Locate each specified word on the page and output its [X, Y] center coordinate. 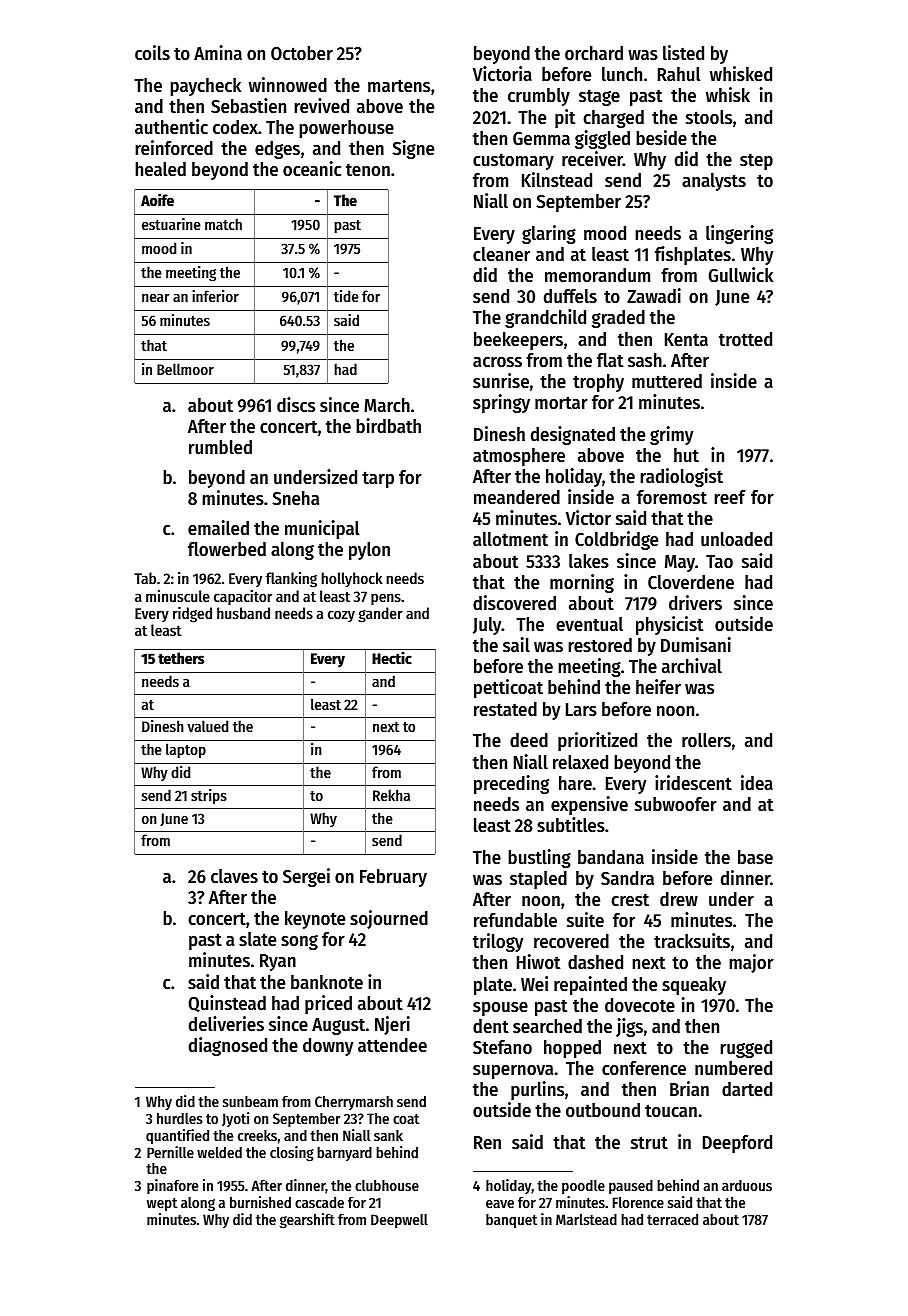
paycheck [205, 87]
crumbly [539, 97]
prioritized [597, 741]
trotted [745, 339]
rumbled [220, 447]
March [387, 405]
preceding [511, 784]
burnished [260, 1202]
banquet [511, 1221]
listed [683, 53]
